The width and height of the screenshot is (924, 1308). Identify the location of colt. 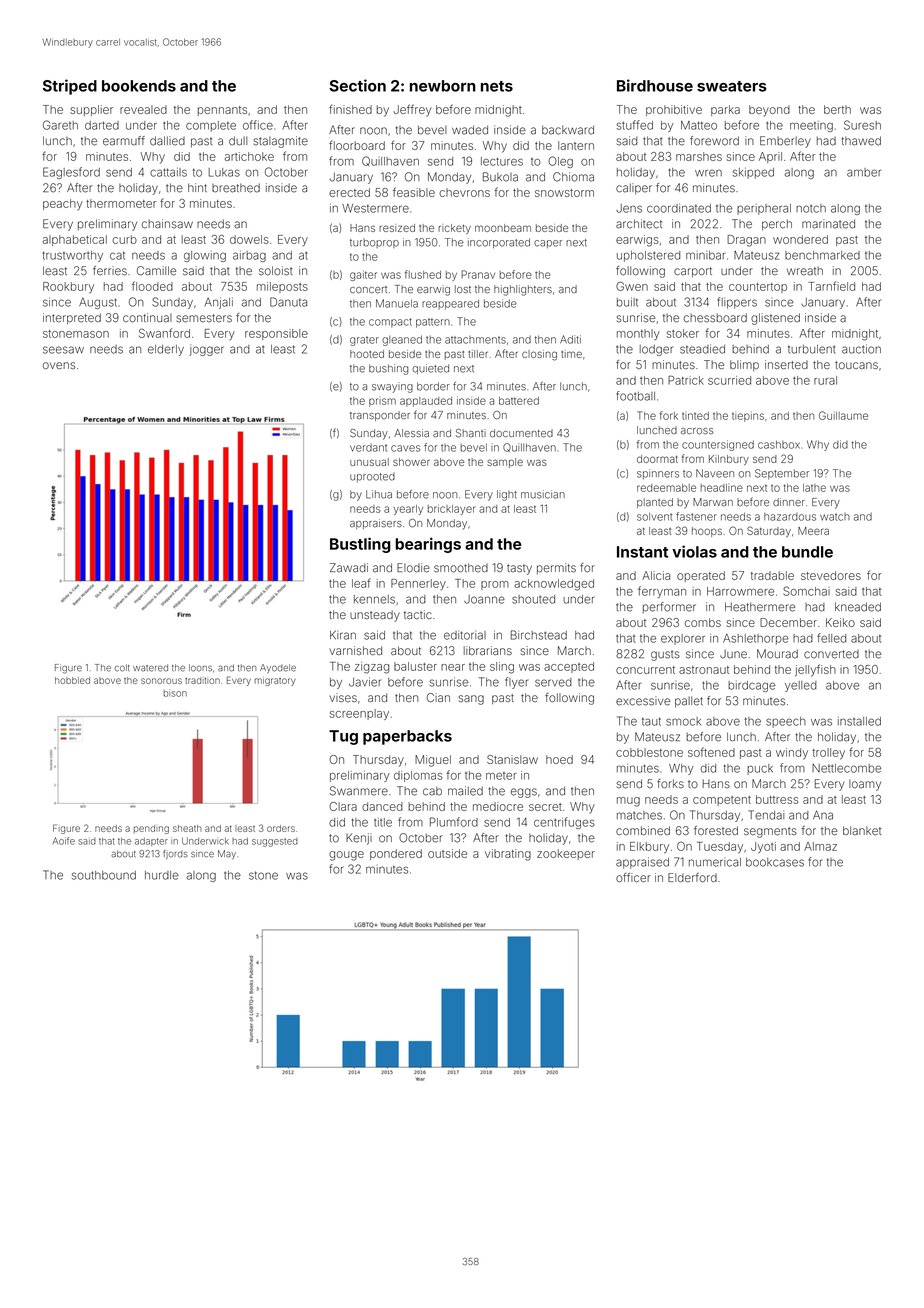
(121, 668).
